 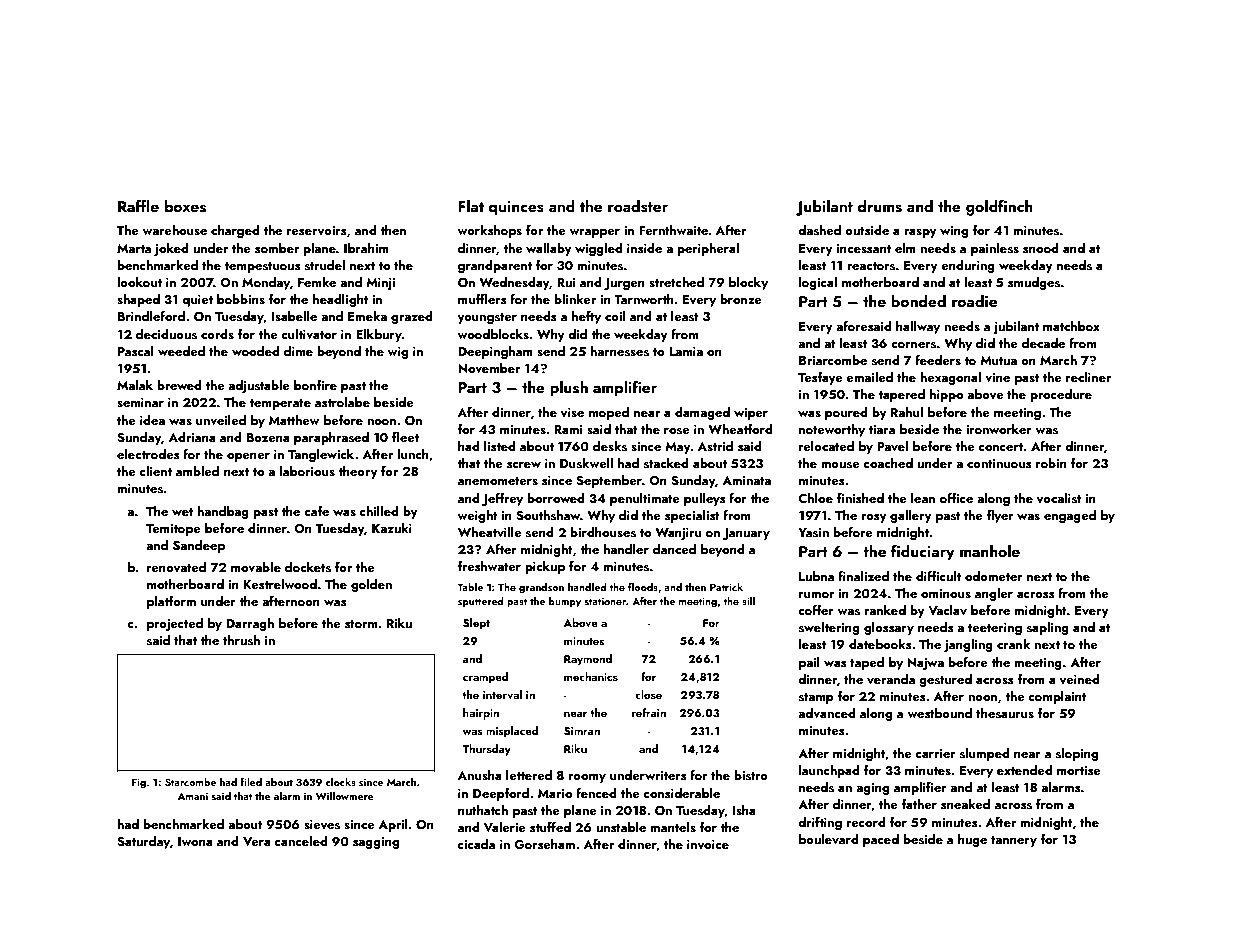 I want to click on Raymond, so click(x=588, y=660).
